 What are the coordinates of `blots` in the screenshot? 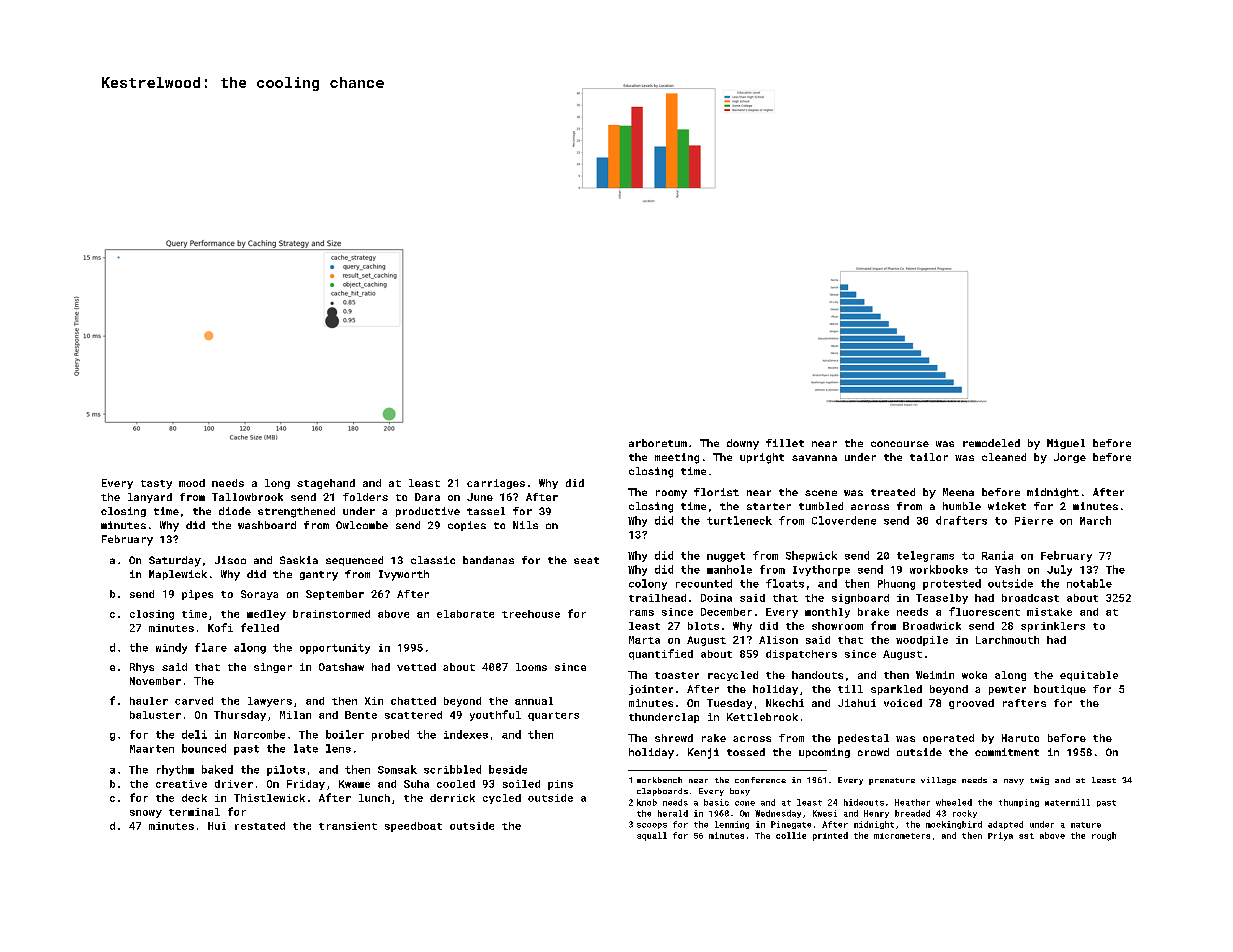 It's located at (703, 626).
